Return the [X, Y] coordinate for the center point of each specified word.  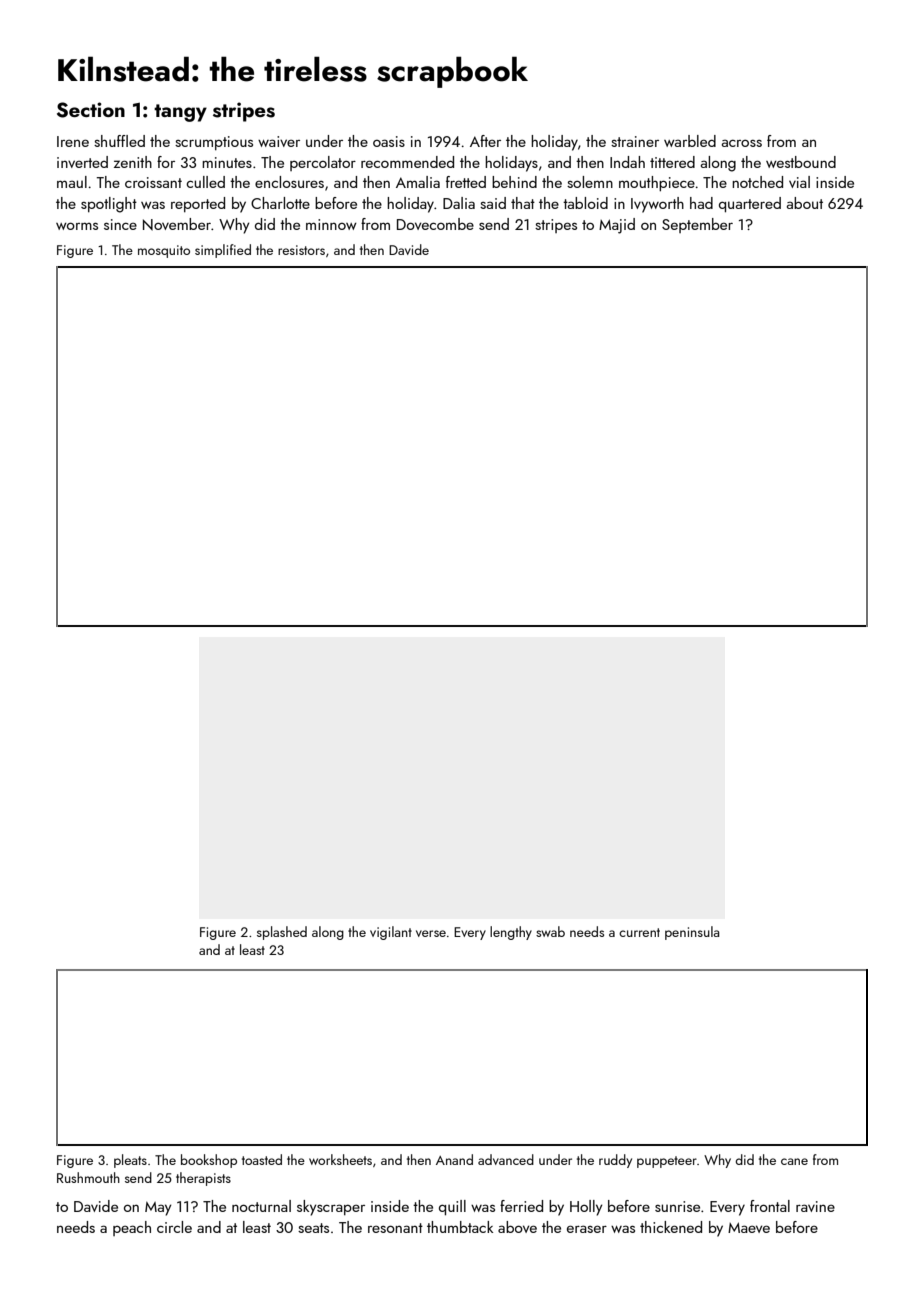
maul [72, 182]
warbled [690, 141]
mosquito [164, 251]
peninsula [692, 933]
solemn [590, 182]
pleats [130, 1161]
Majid [617, 226]
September [697, 225]
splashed [282, 933]
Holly [586, 1208]
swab [550, 931]
